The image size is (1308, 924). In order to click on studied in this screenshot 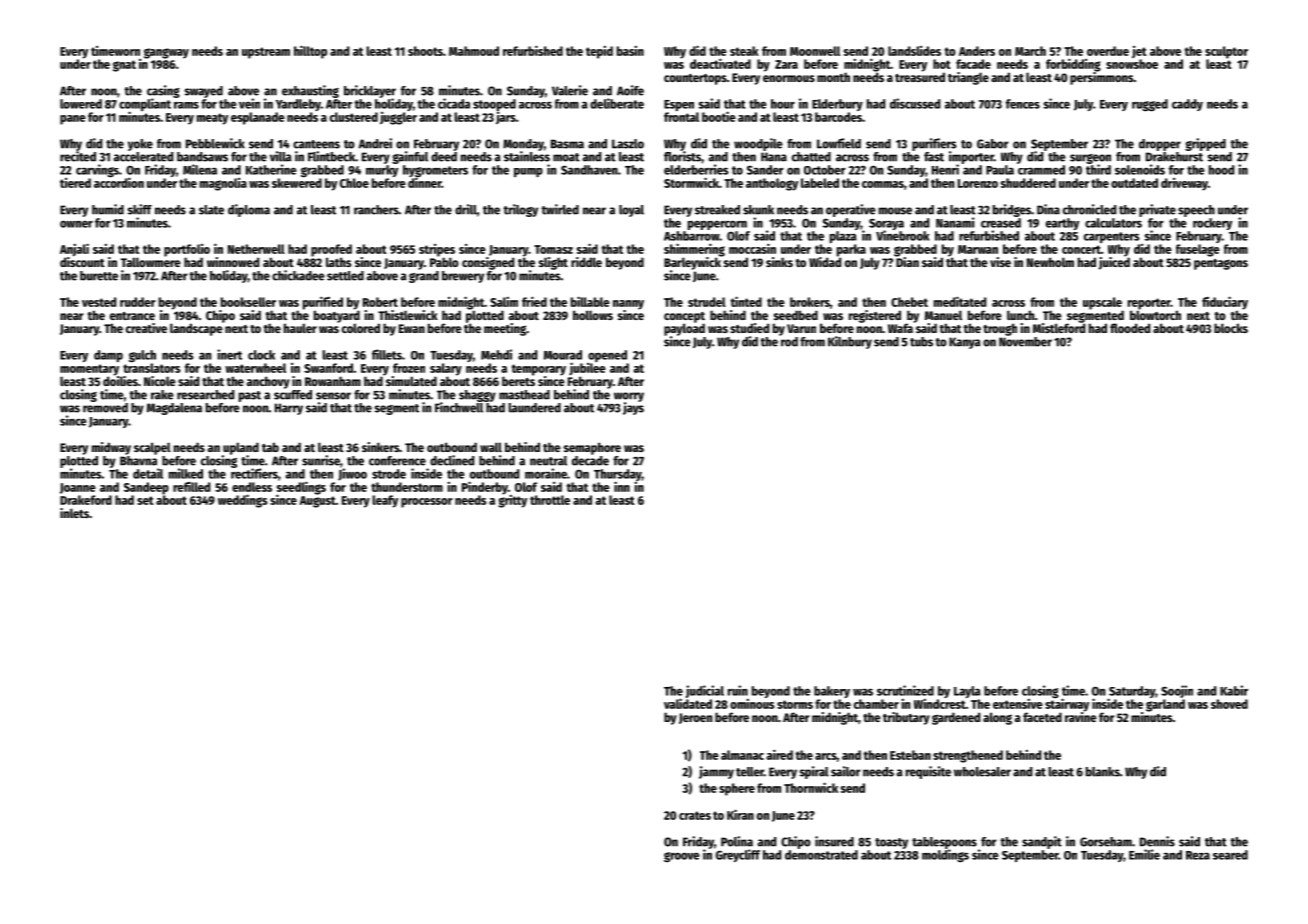, I will do `click(749, 328)`.
